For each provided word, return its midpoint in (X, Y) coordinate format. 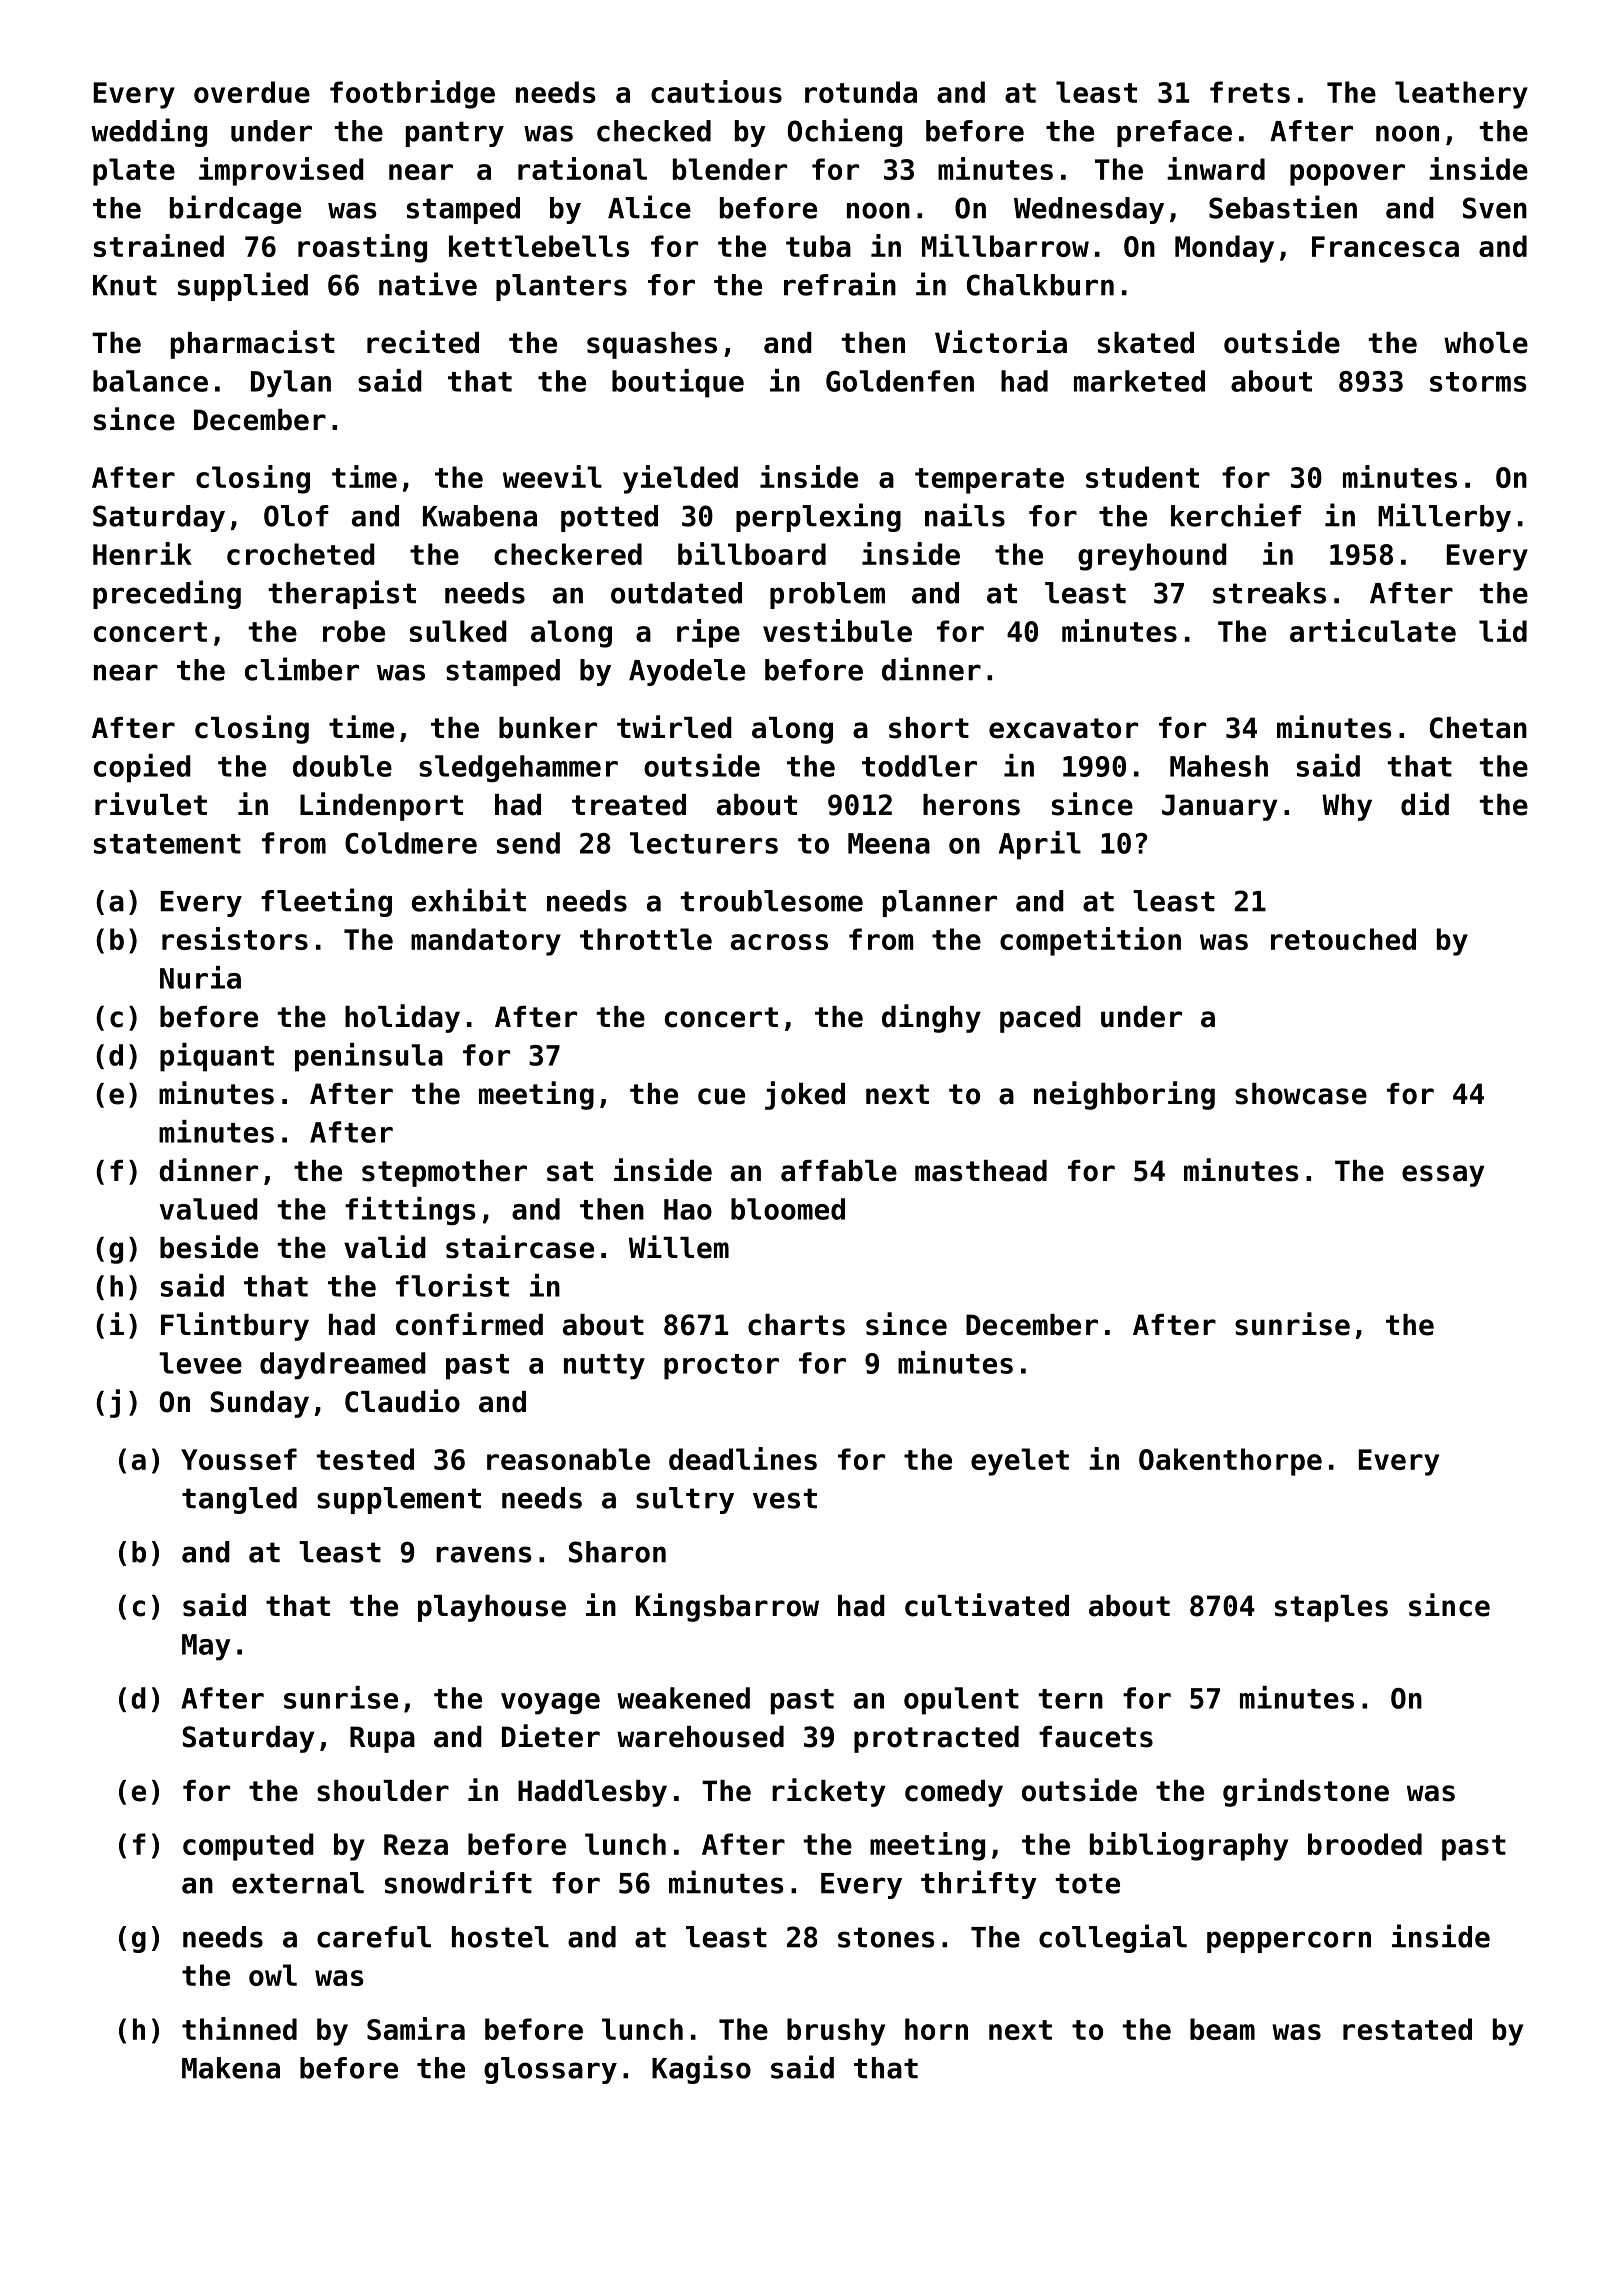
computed (248, 1847)
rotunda (861, 92)
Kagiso (701, 2069)
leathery (1461, 95)
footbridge (412, 94)
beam (1222, 2029)
